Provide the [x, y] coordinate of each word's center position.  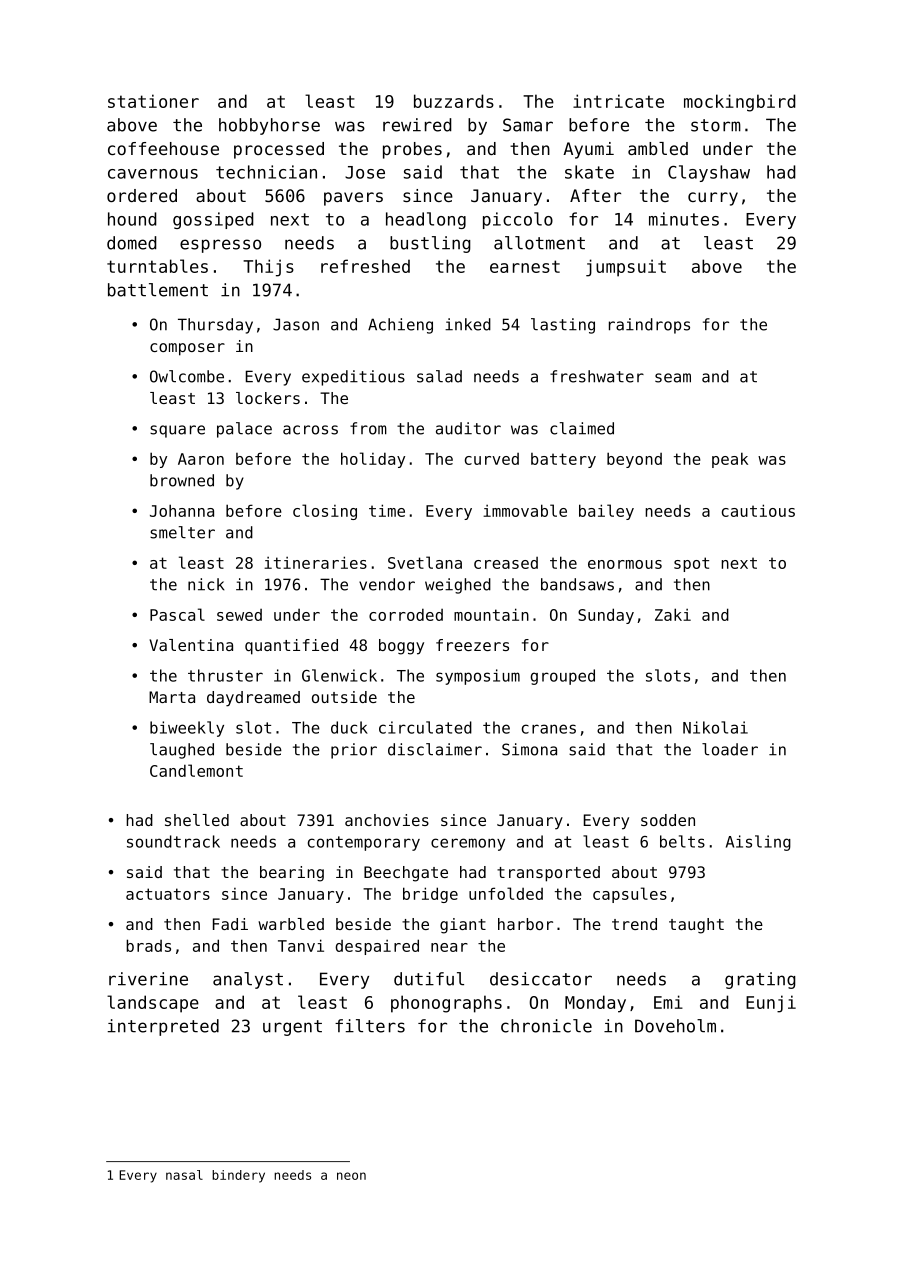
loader [730, 749]
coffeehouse [163, 148]
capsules [630, 895]
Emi [668, 1002]
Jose [365, 172]
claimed [582, 428]
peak [730, 460]
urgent [292, 1028]
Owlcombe [187, 376]
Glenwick [339, 675]
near [449, 947]
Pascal [177, 614]
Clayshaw [709, 173]
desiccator [541, 979]
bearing [292, 874]
